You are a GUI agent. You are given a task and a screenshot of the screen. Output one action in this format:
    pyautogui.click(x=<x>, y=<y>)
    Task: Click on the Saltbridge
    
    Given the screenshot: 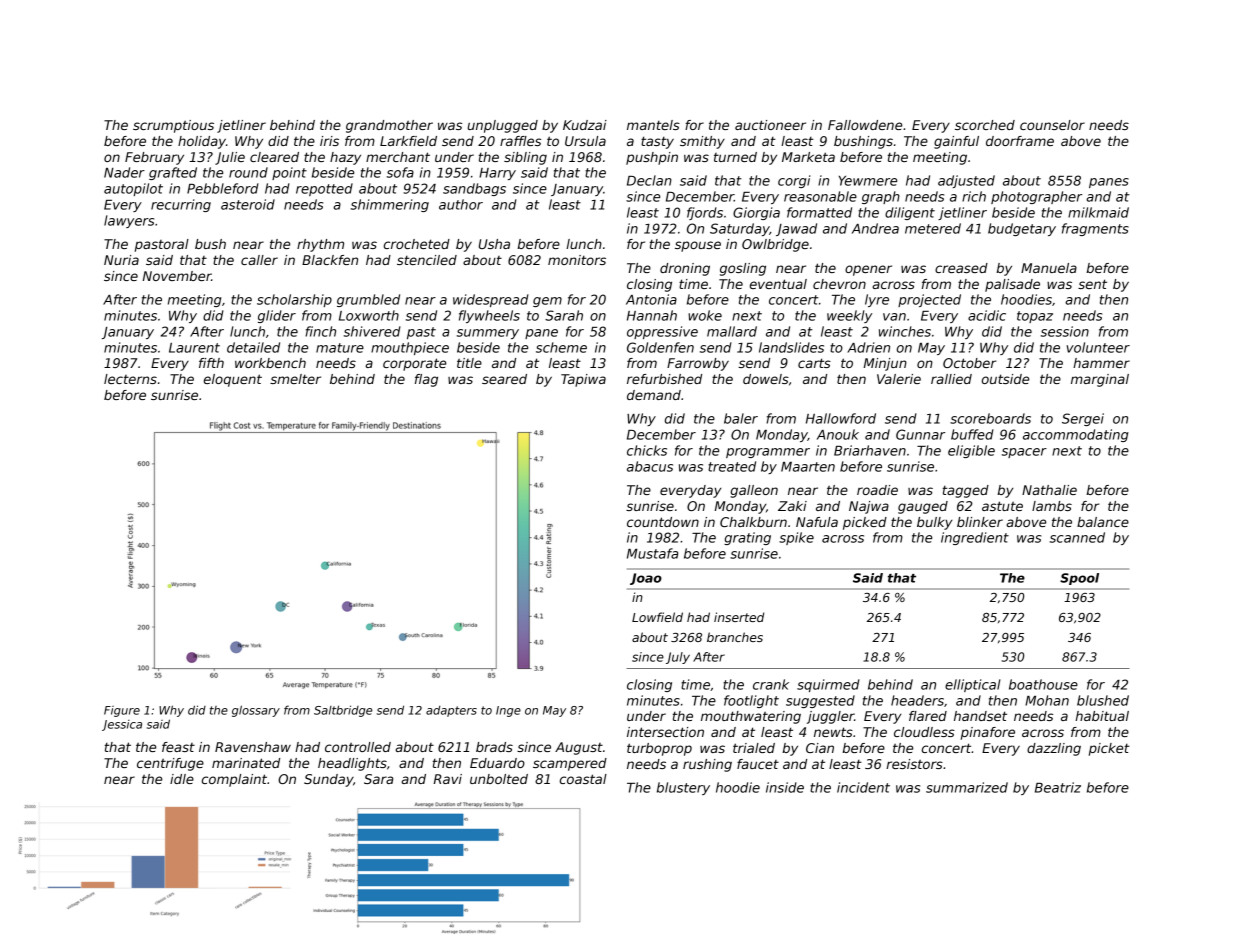 What is the action you would take?
    pyautogui.click(x=343, y=711)
